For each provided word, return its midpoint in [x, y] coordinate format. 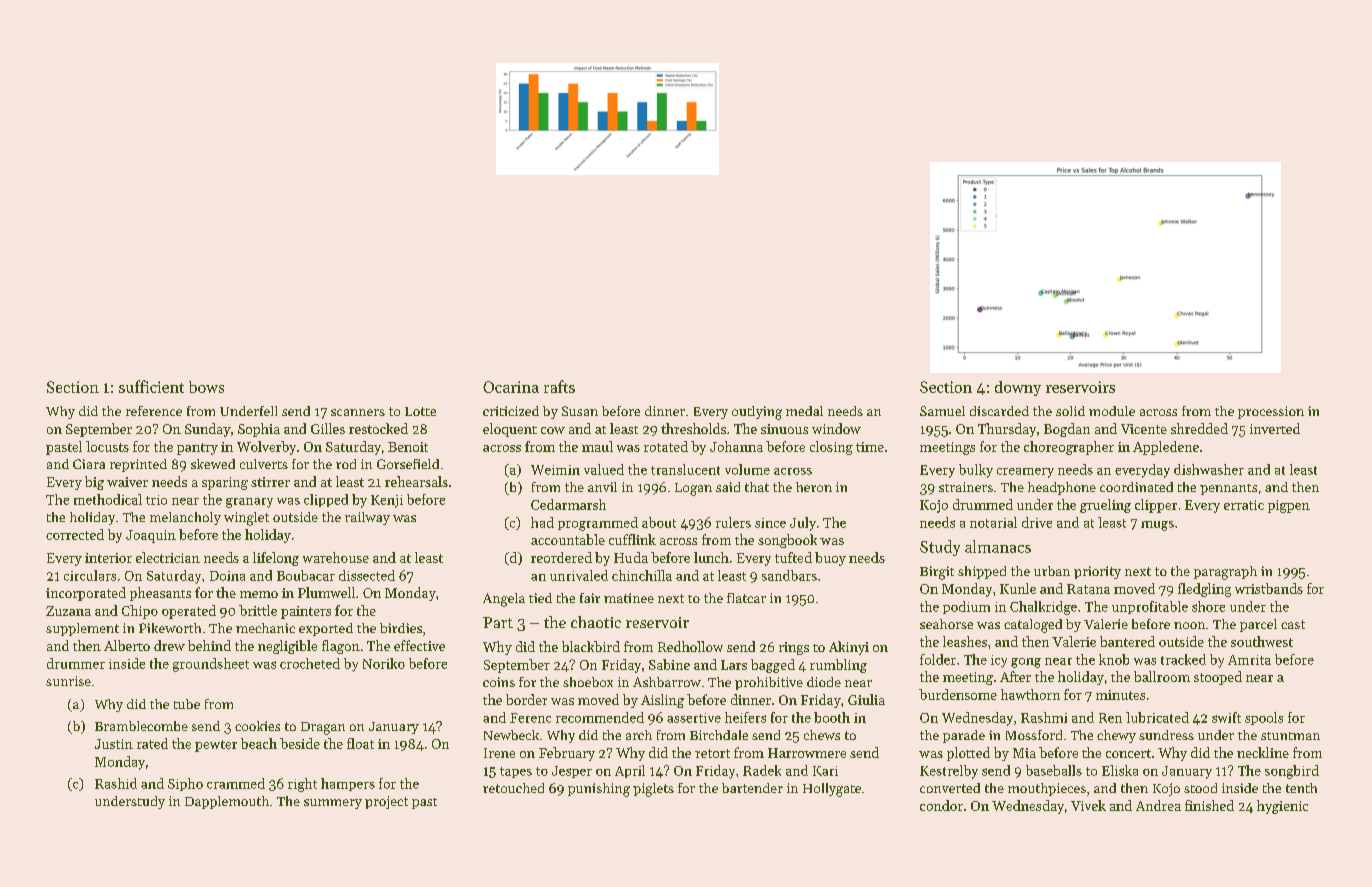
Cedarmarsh [568, 504]
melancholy [185, 518]
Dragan [323, 728]
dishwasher [1209, 469]
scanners [358, 412]
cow [553, 430]
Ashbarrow [667, 682]
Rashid [116, 783]
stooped [1218, 678]
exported [326, 629]
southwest [1262, 641]
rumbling [838, 666]
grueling [1105, 506]
